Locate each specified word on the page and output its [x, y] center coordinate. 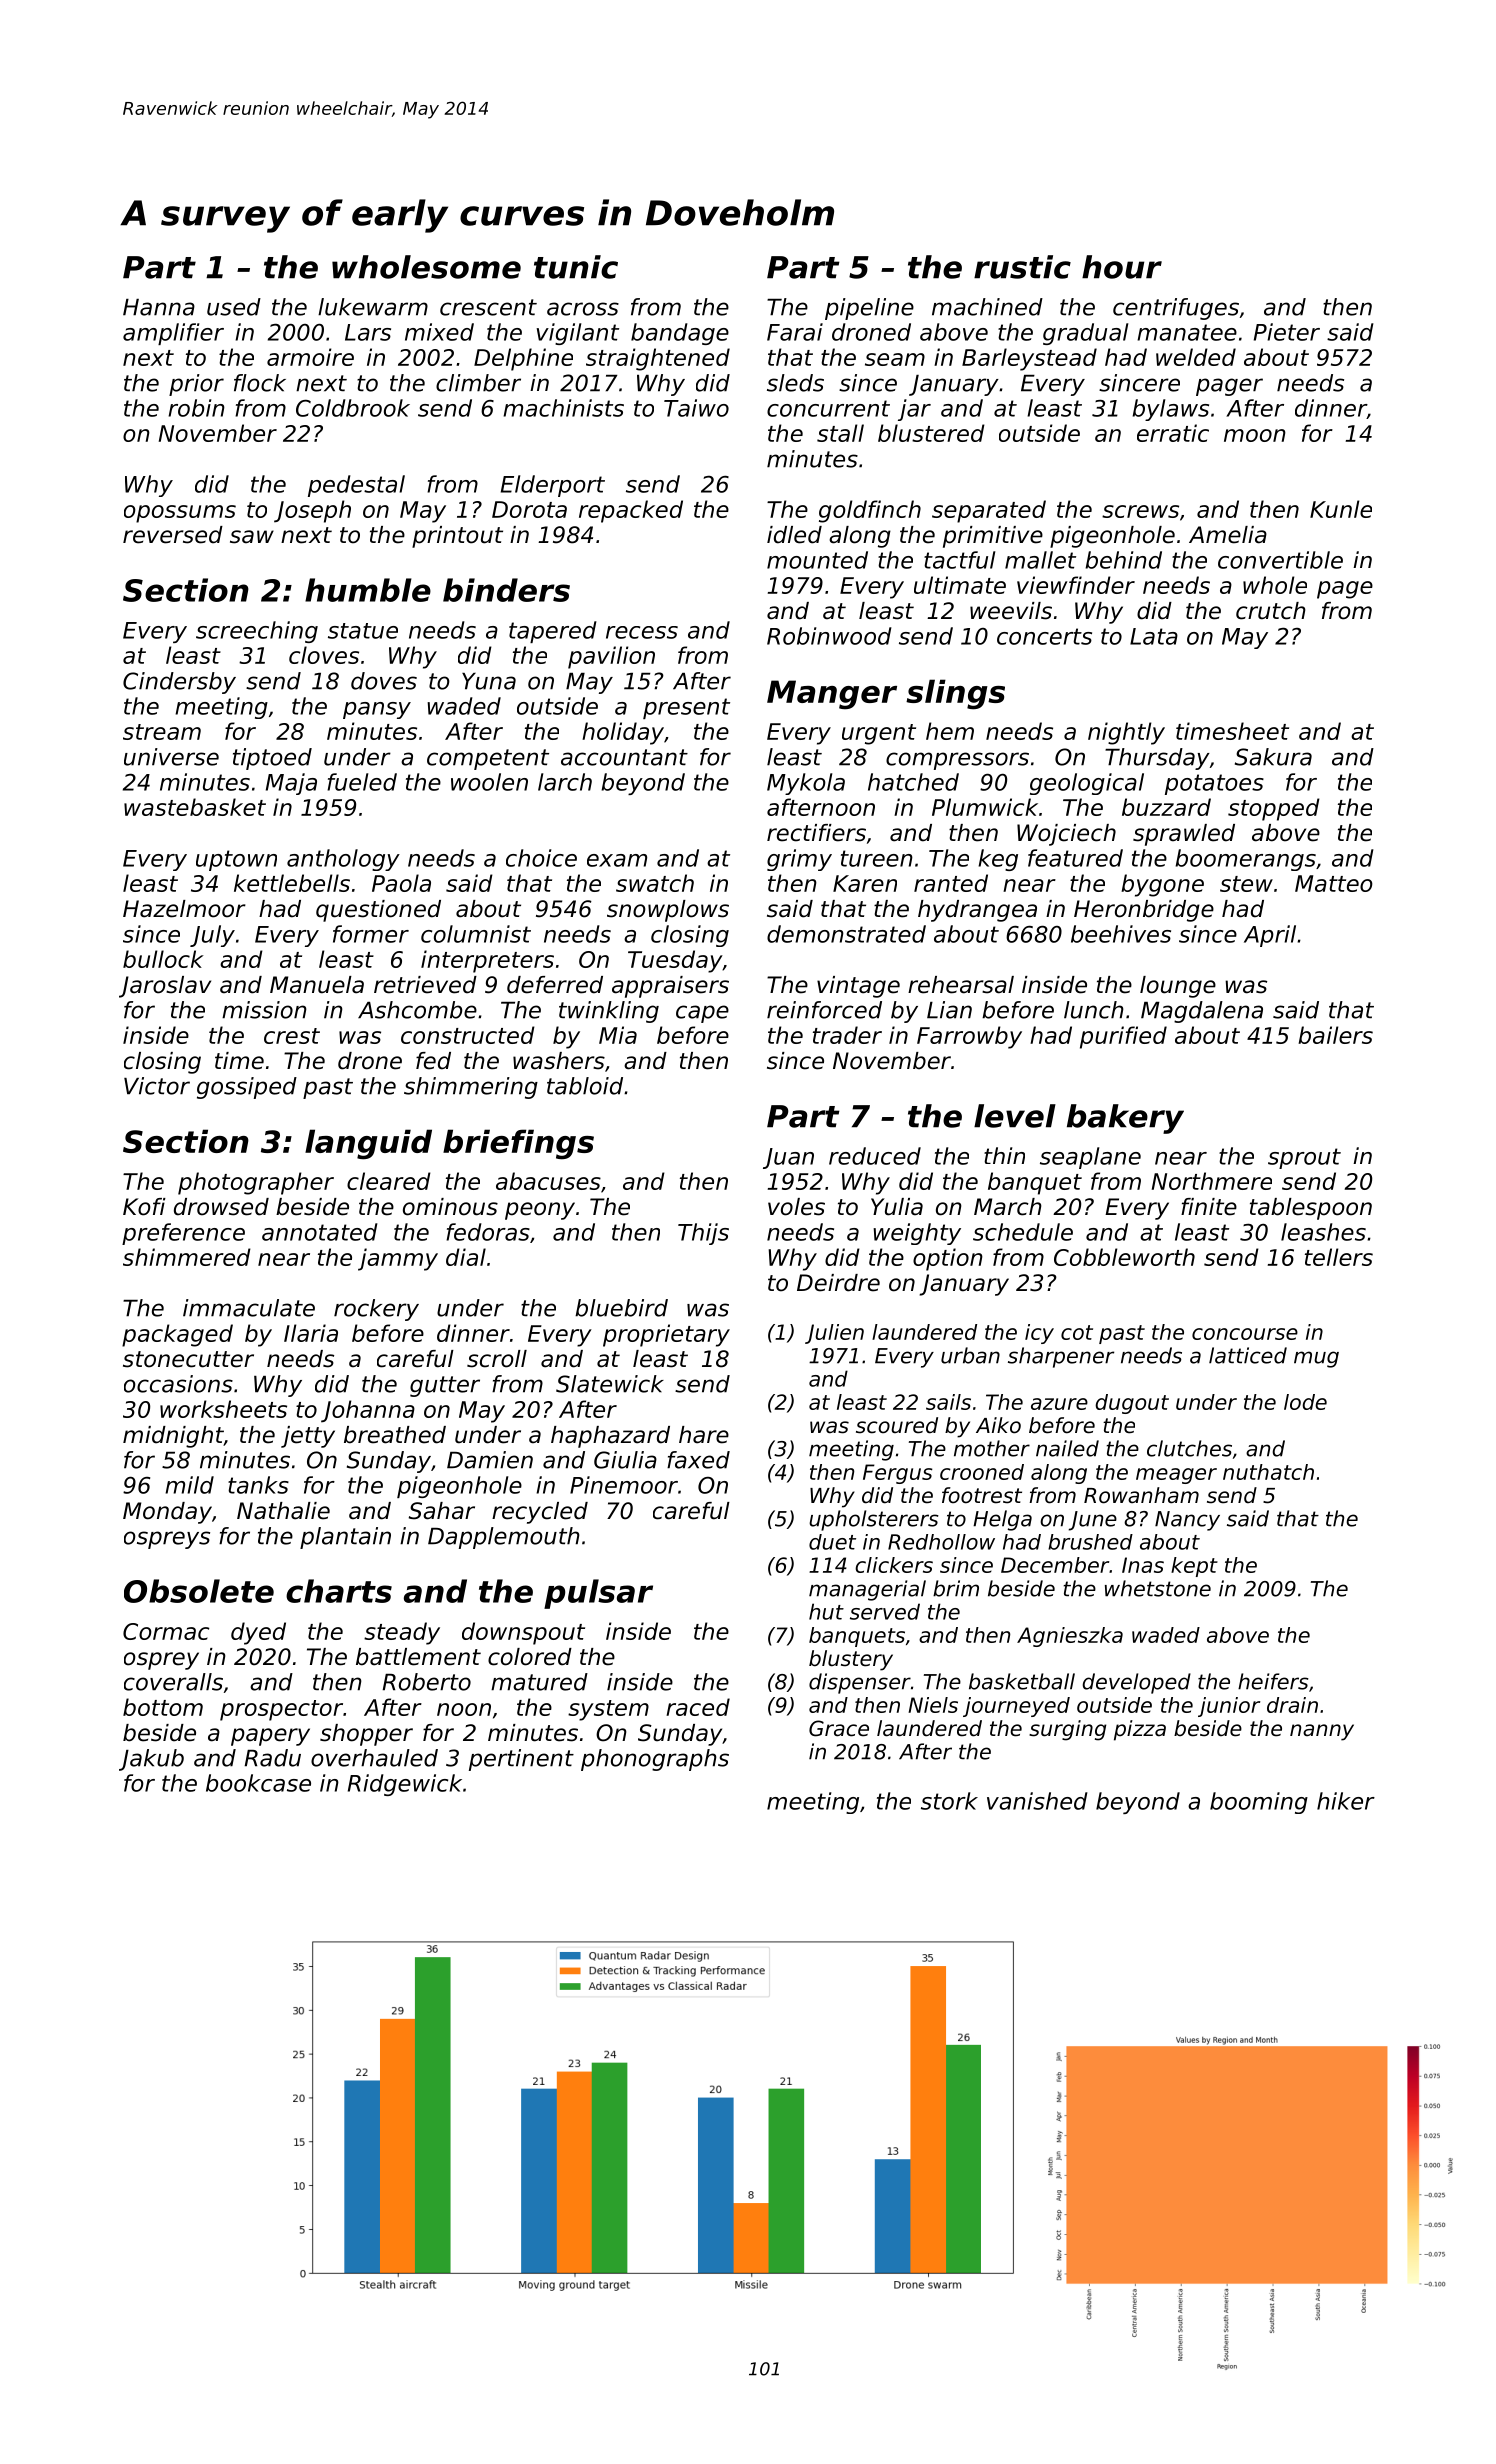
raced [698, 1707]
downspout [523, 1633]
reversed [173, 535]
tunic [576, 267]
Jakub [151, 1760]
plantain [345, 1538]
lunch [1094, 1010]
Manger [832, 695]
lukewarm [373, 307]
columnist [476, 934]
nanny [1322, 1732]
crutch [1271, 611]
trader [847, 1035]
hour [1122, 267]
